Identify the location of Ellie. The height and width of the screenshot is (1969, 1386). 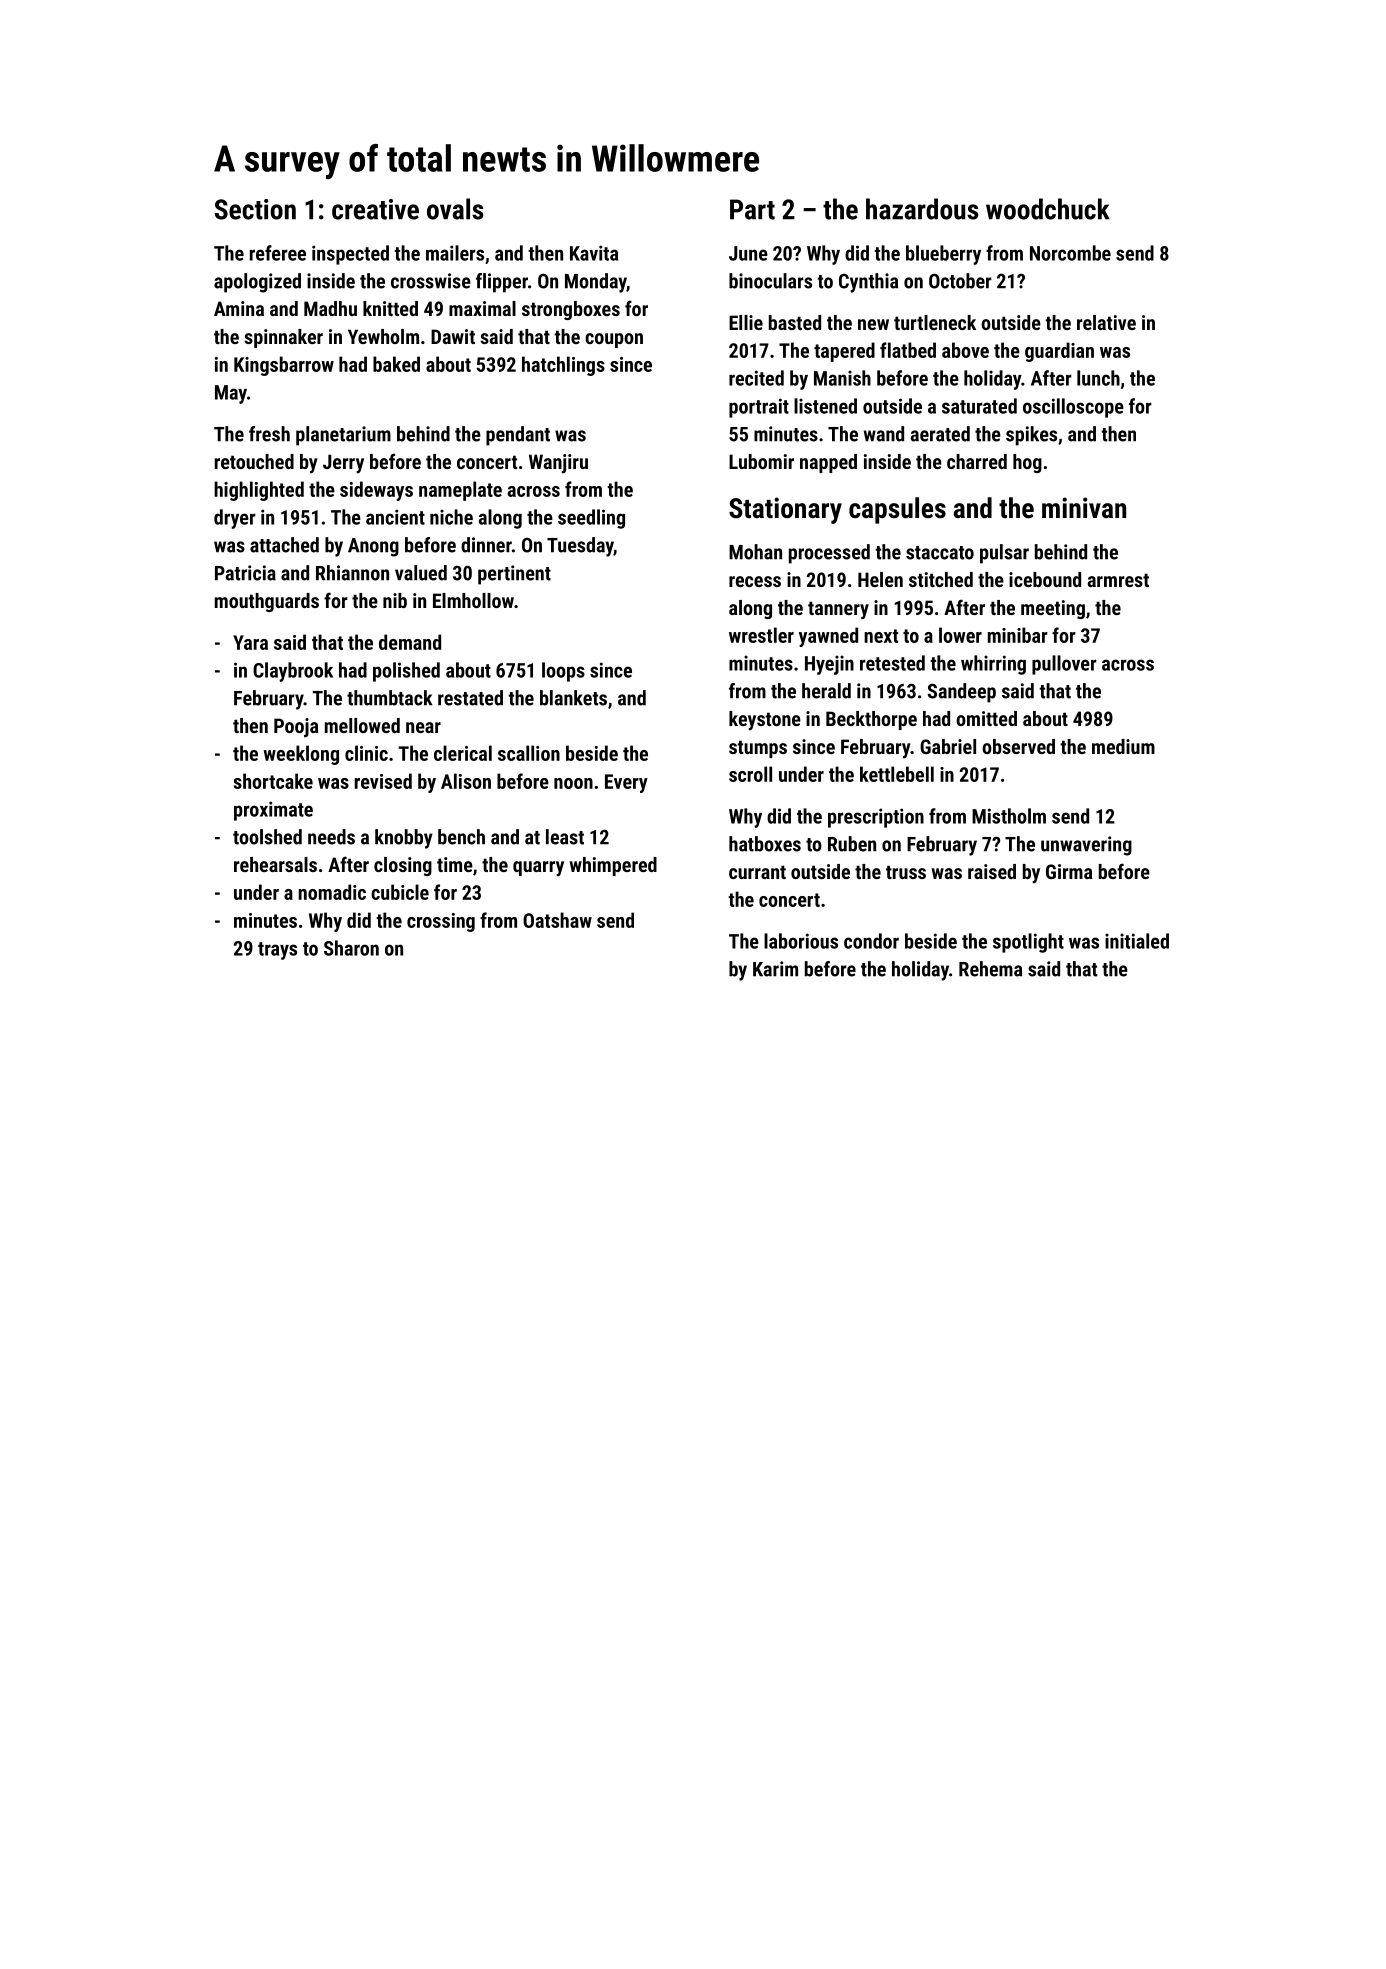
(746, 322).
